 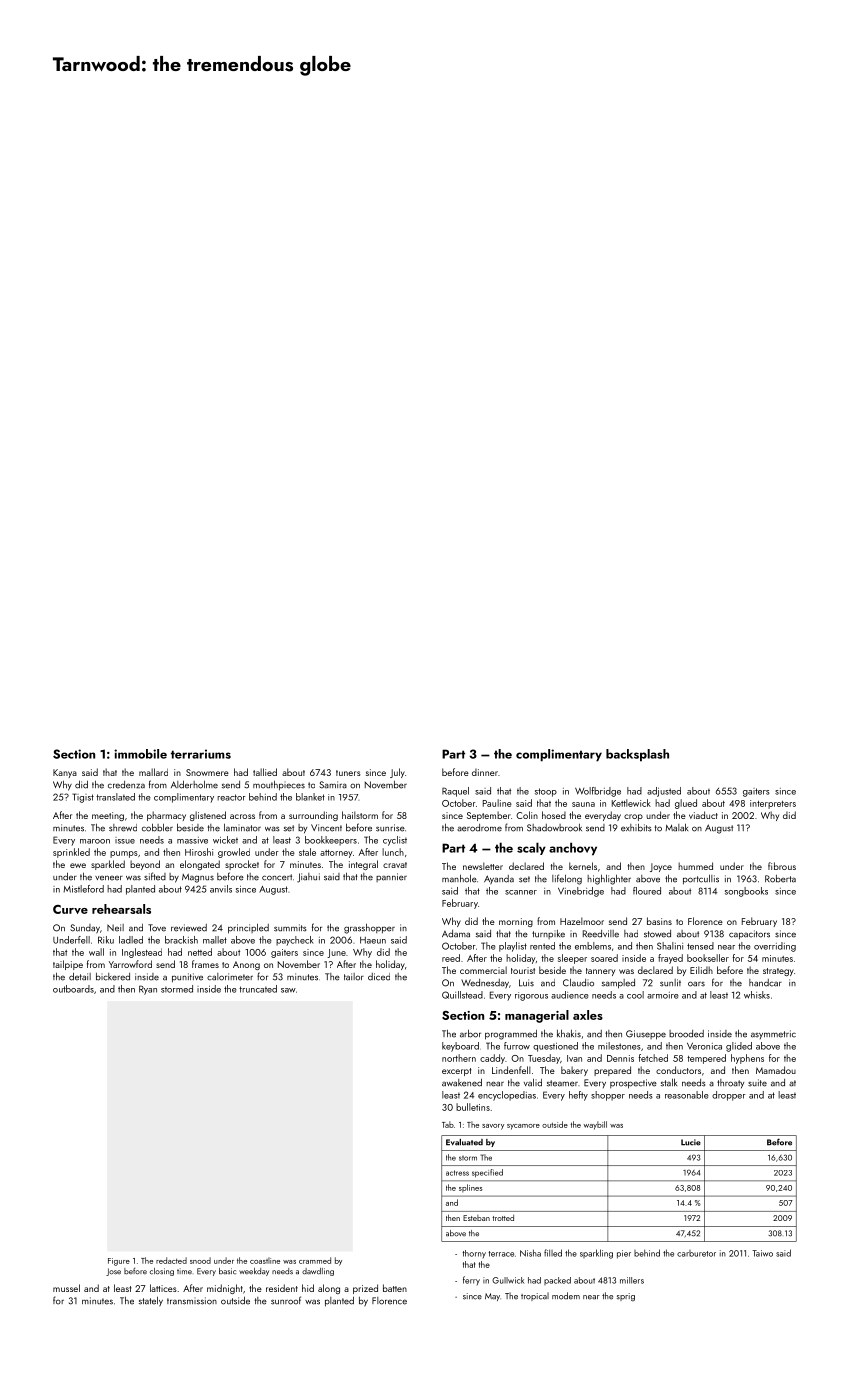 I want to click on interpreters, so click(x=773, y=804).
